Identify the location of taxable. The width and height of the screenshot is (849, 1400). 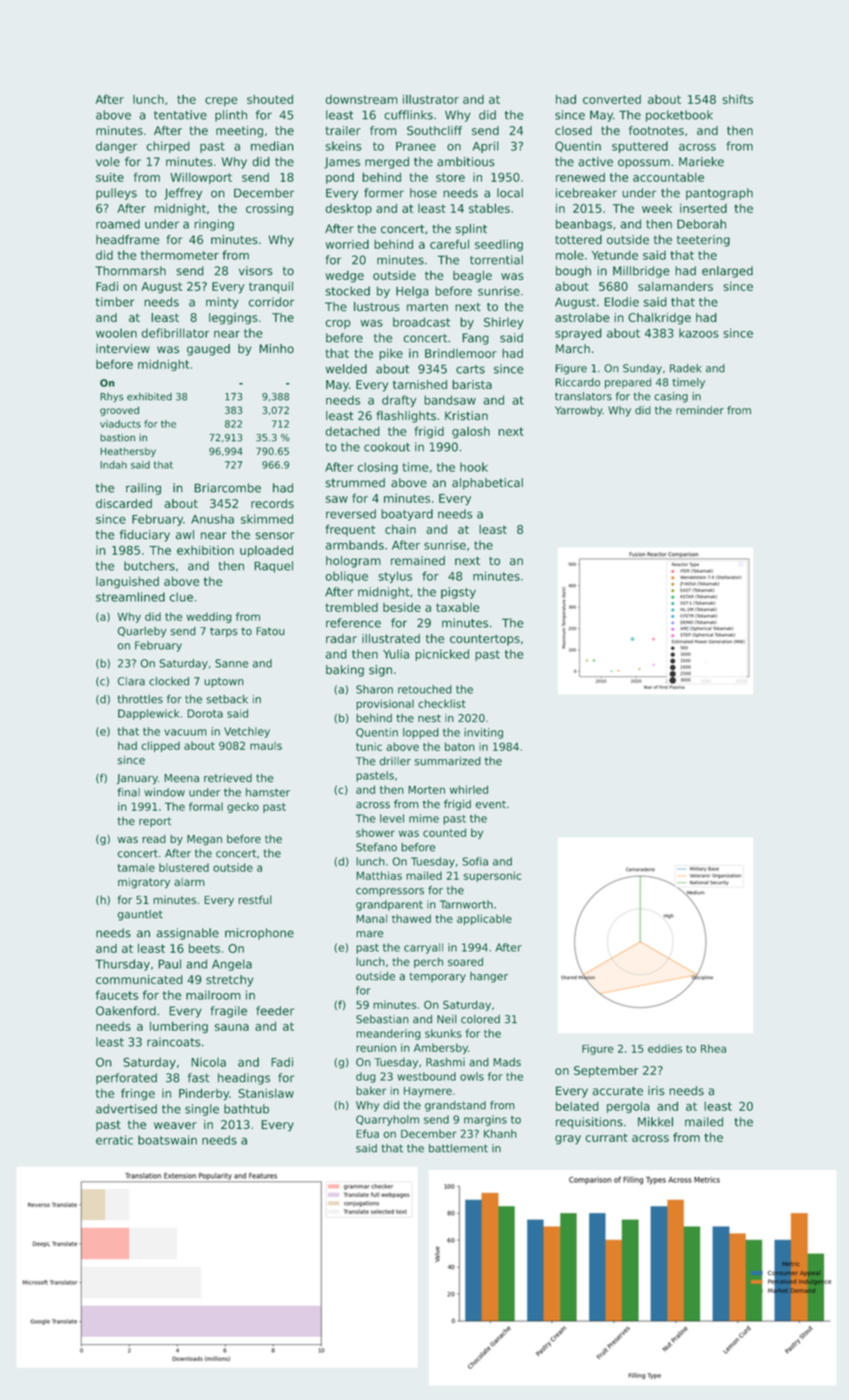
(458, 607).
